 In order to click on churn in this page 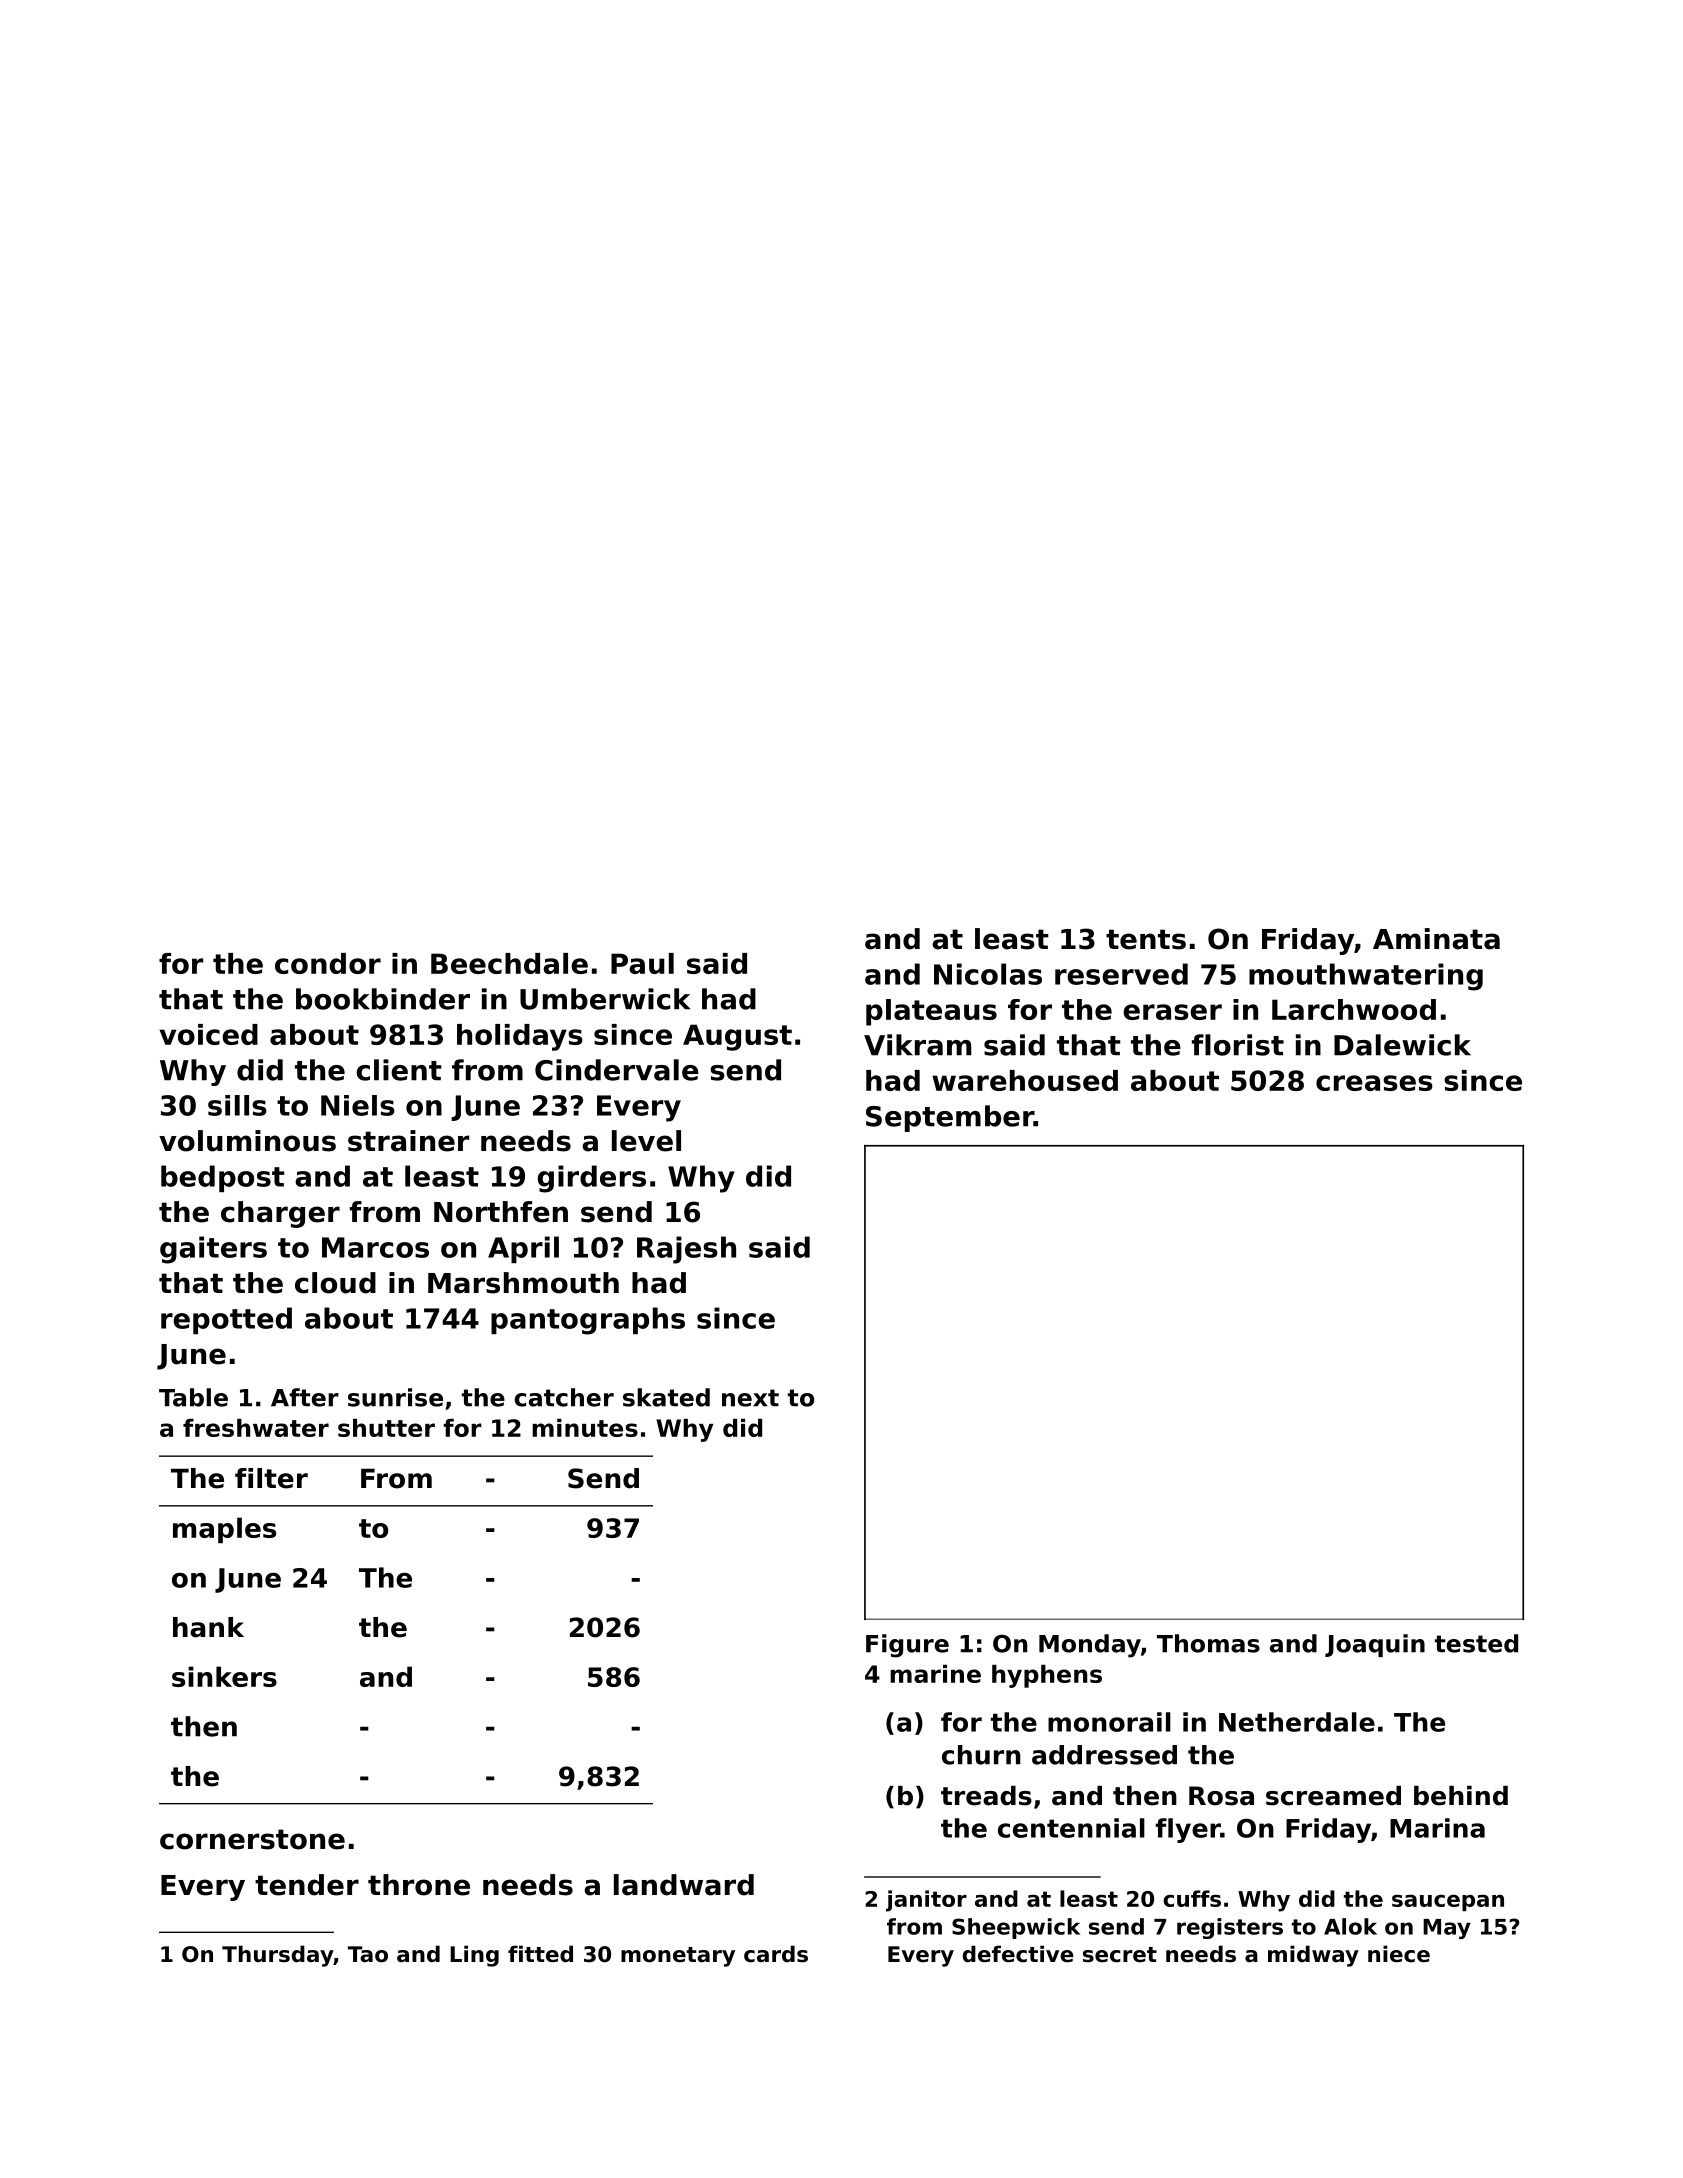, I will do `click(981, 1755)`.
